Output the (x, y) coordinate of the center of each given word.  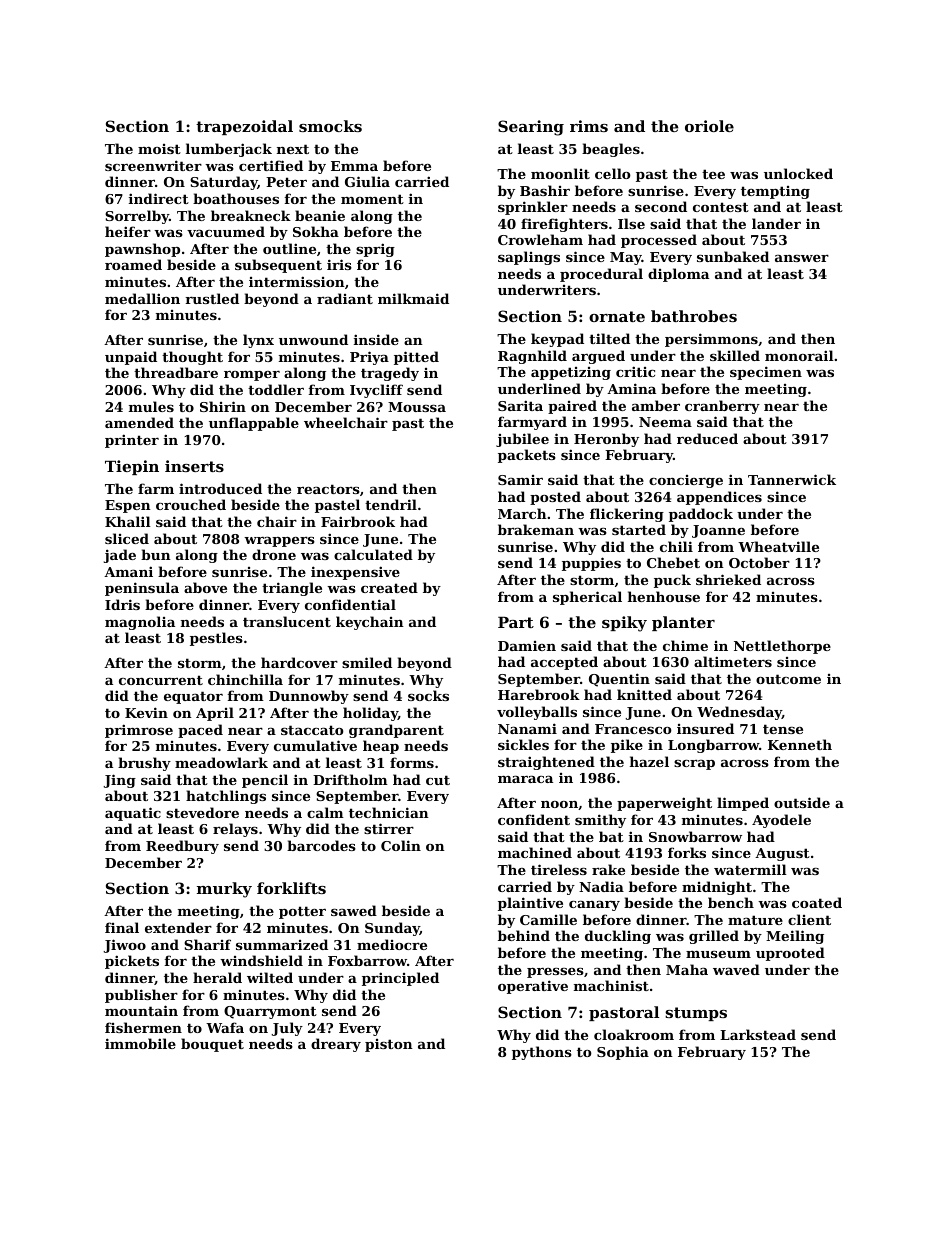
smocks (330, 126)
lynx (258, 341)
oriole (709, 126)
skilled (735, 355)
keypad (557, 340)
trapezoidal (244, 127)
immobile (140, 1043)
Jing (119, 781)
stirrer (389, 828)
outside (802, 802)
